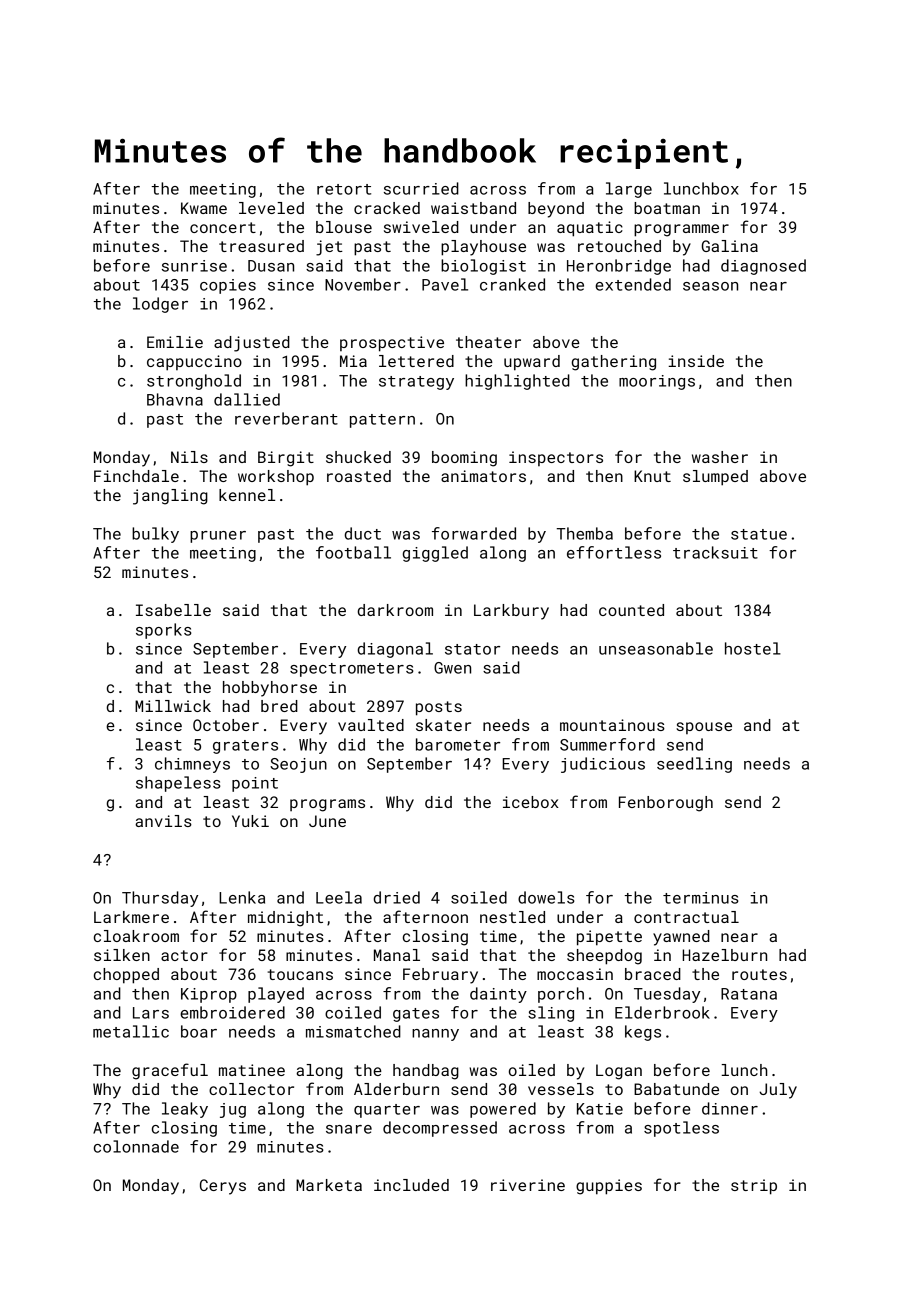 Image resolution: width=908 pixels, height=1316 pixels. Describe the element at coordinates (629, 190) in the screenshot. I see `large` at that location.
